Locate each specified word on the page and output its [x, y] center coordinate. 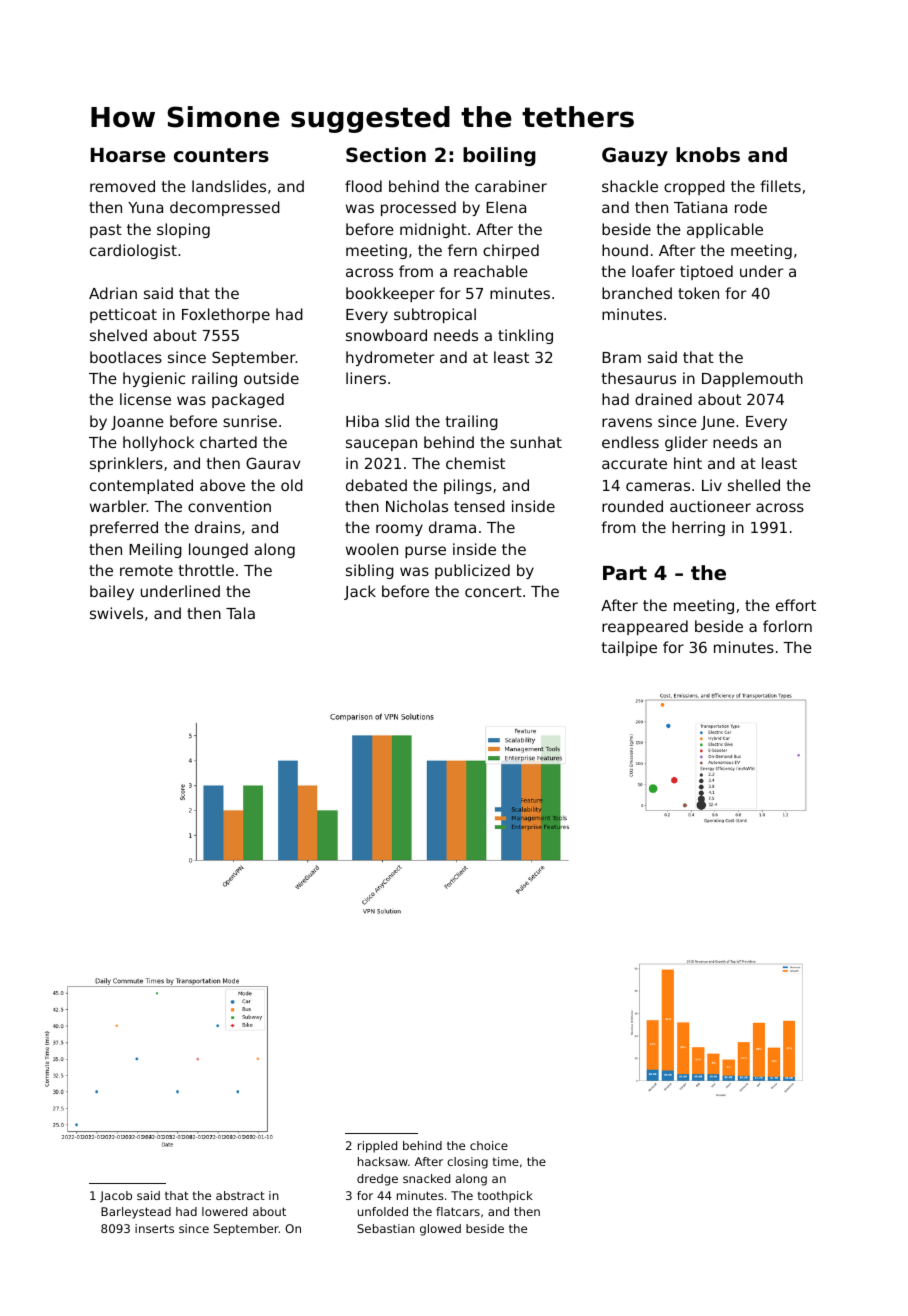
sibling [370, 571]
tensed [479, 506]
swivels [116, 613]
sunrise [250, 421]
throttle [206, 570]
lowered [224, 1211]
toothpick [505, 1197]
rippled [377, 1147]
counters [221, 155]
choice [489, 1145]
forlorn [787, 626]
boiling [499, 156]
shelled [754, 485]
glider [686, 443]
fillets [780, 186]
